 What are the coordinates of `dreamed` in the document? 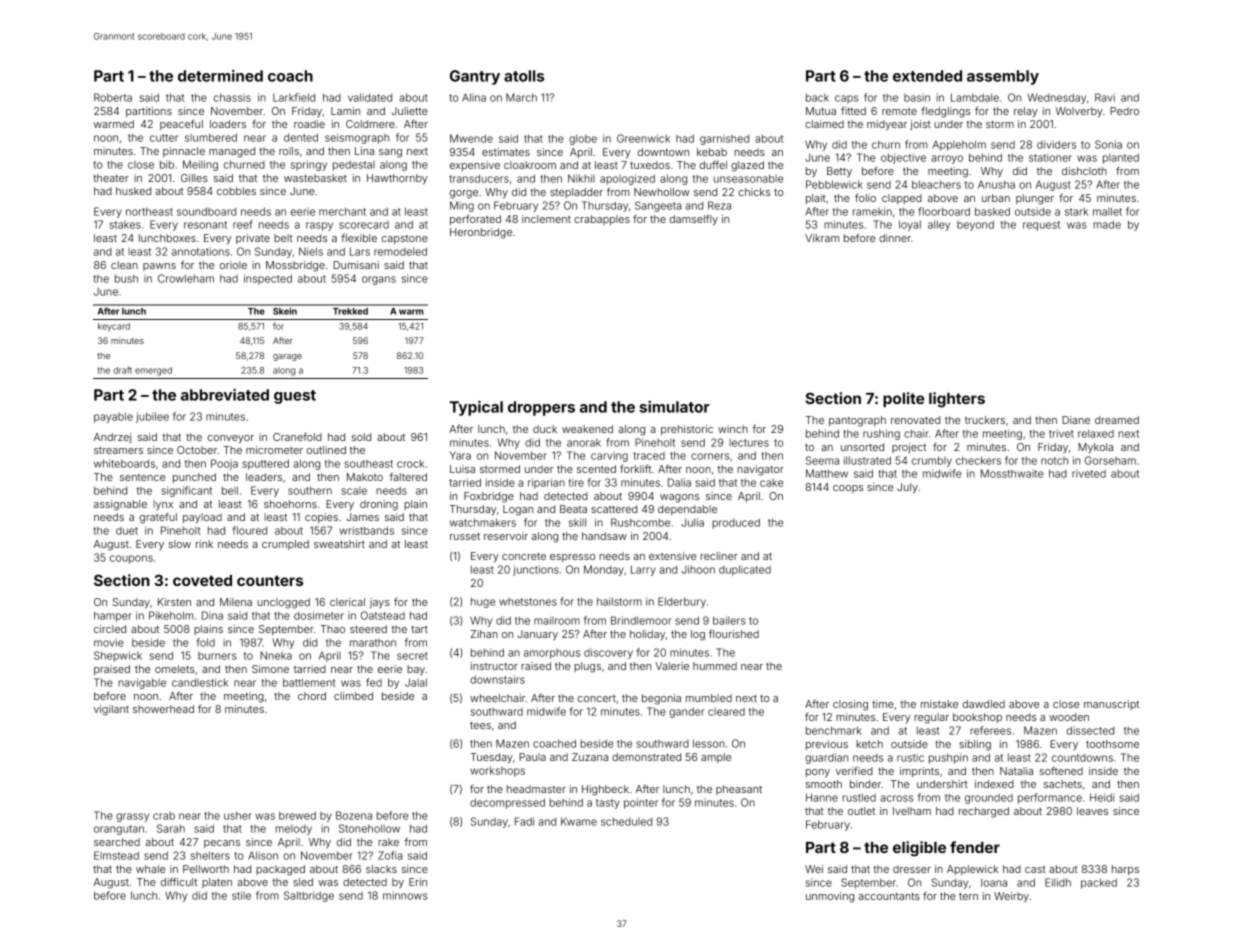 It's located at (1117, 420).
